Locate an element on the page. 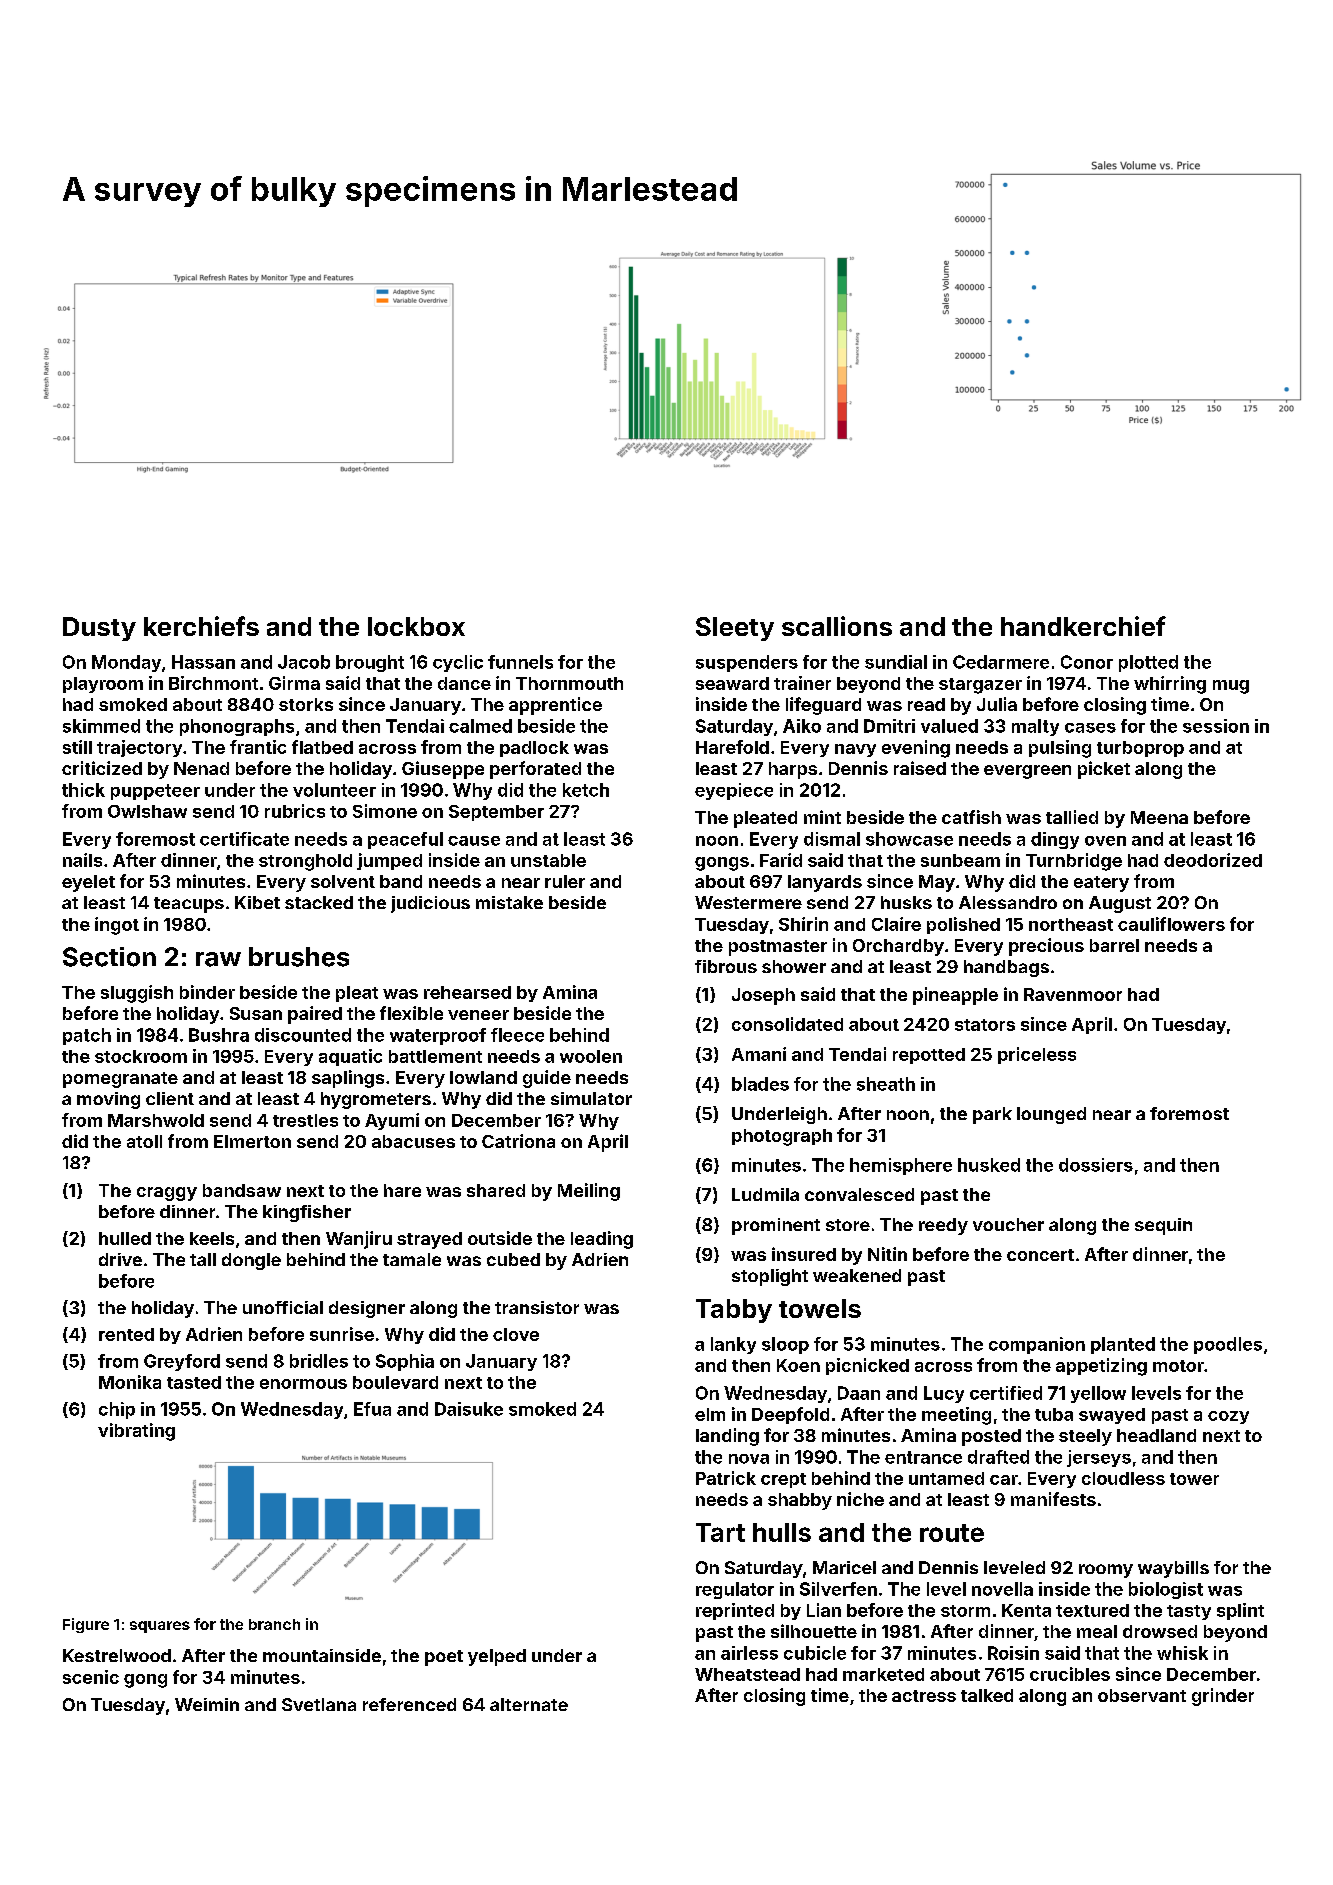 This document has width=1333, height=1885. valued is located at coordinates (949, 726).
